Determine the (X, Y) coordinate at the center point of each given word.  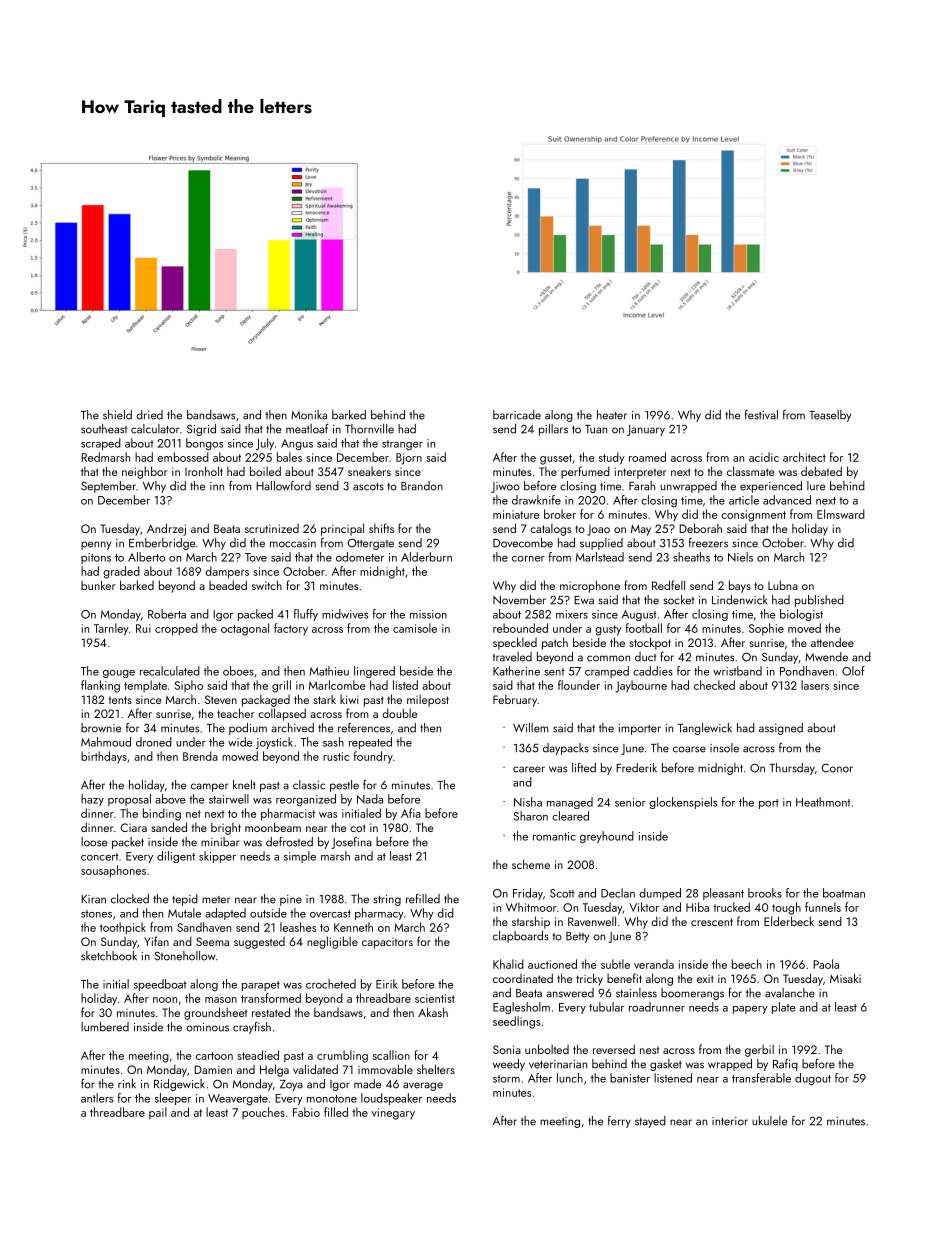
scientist (435, 998)
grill (281, 686)
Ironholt (204, 471)
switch (267, 585)
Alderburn (426, 557)
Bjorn (409, 459)
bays (740, 586)
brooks (765, 893)
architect (804, 457)
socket (678, 600)
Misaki (845, 978)
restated (271, 1012)
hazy (92, 800)
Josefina (351, 843)
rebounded (520, 628)
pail (158, 1113)
